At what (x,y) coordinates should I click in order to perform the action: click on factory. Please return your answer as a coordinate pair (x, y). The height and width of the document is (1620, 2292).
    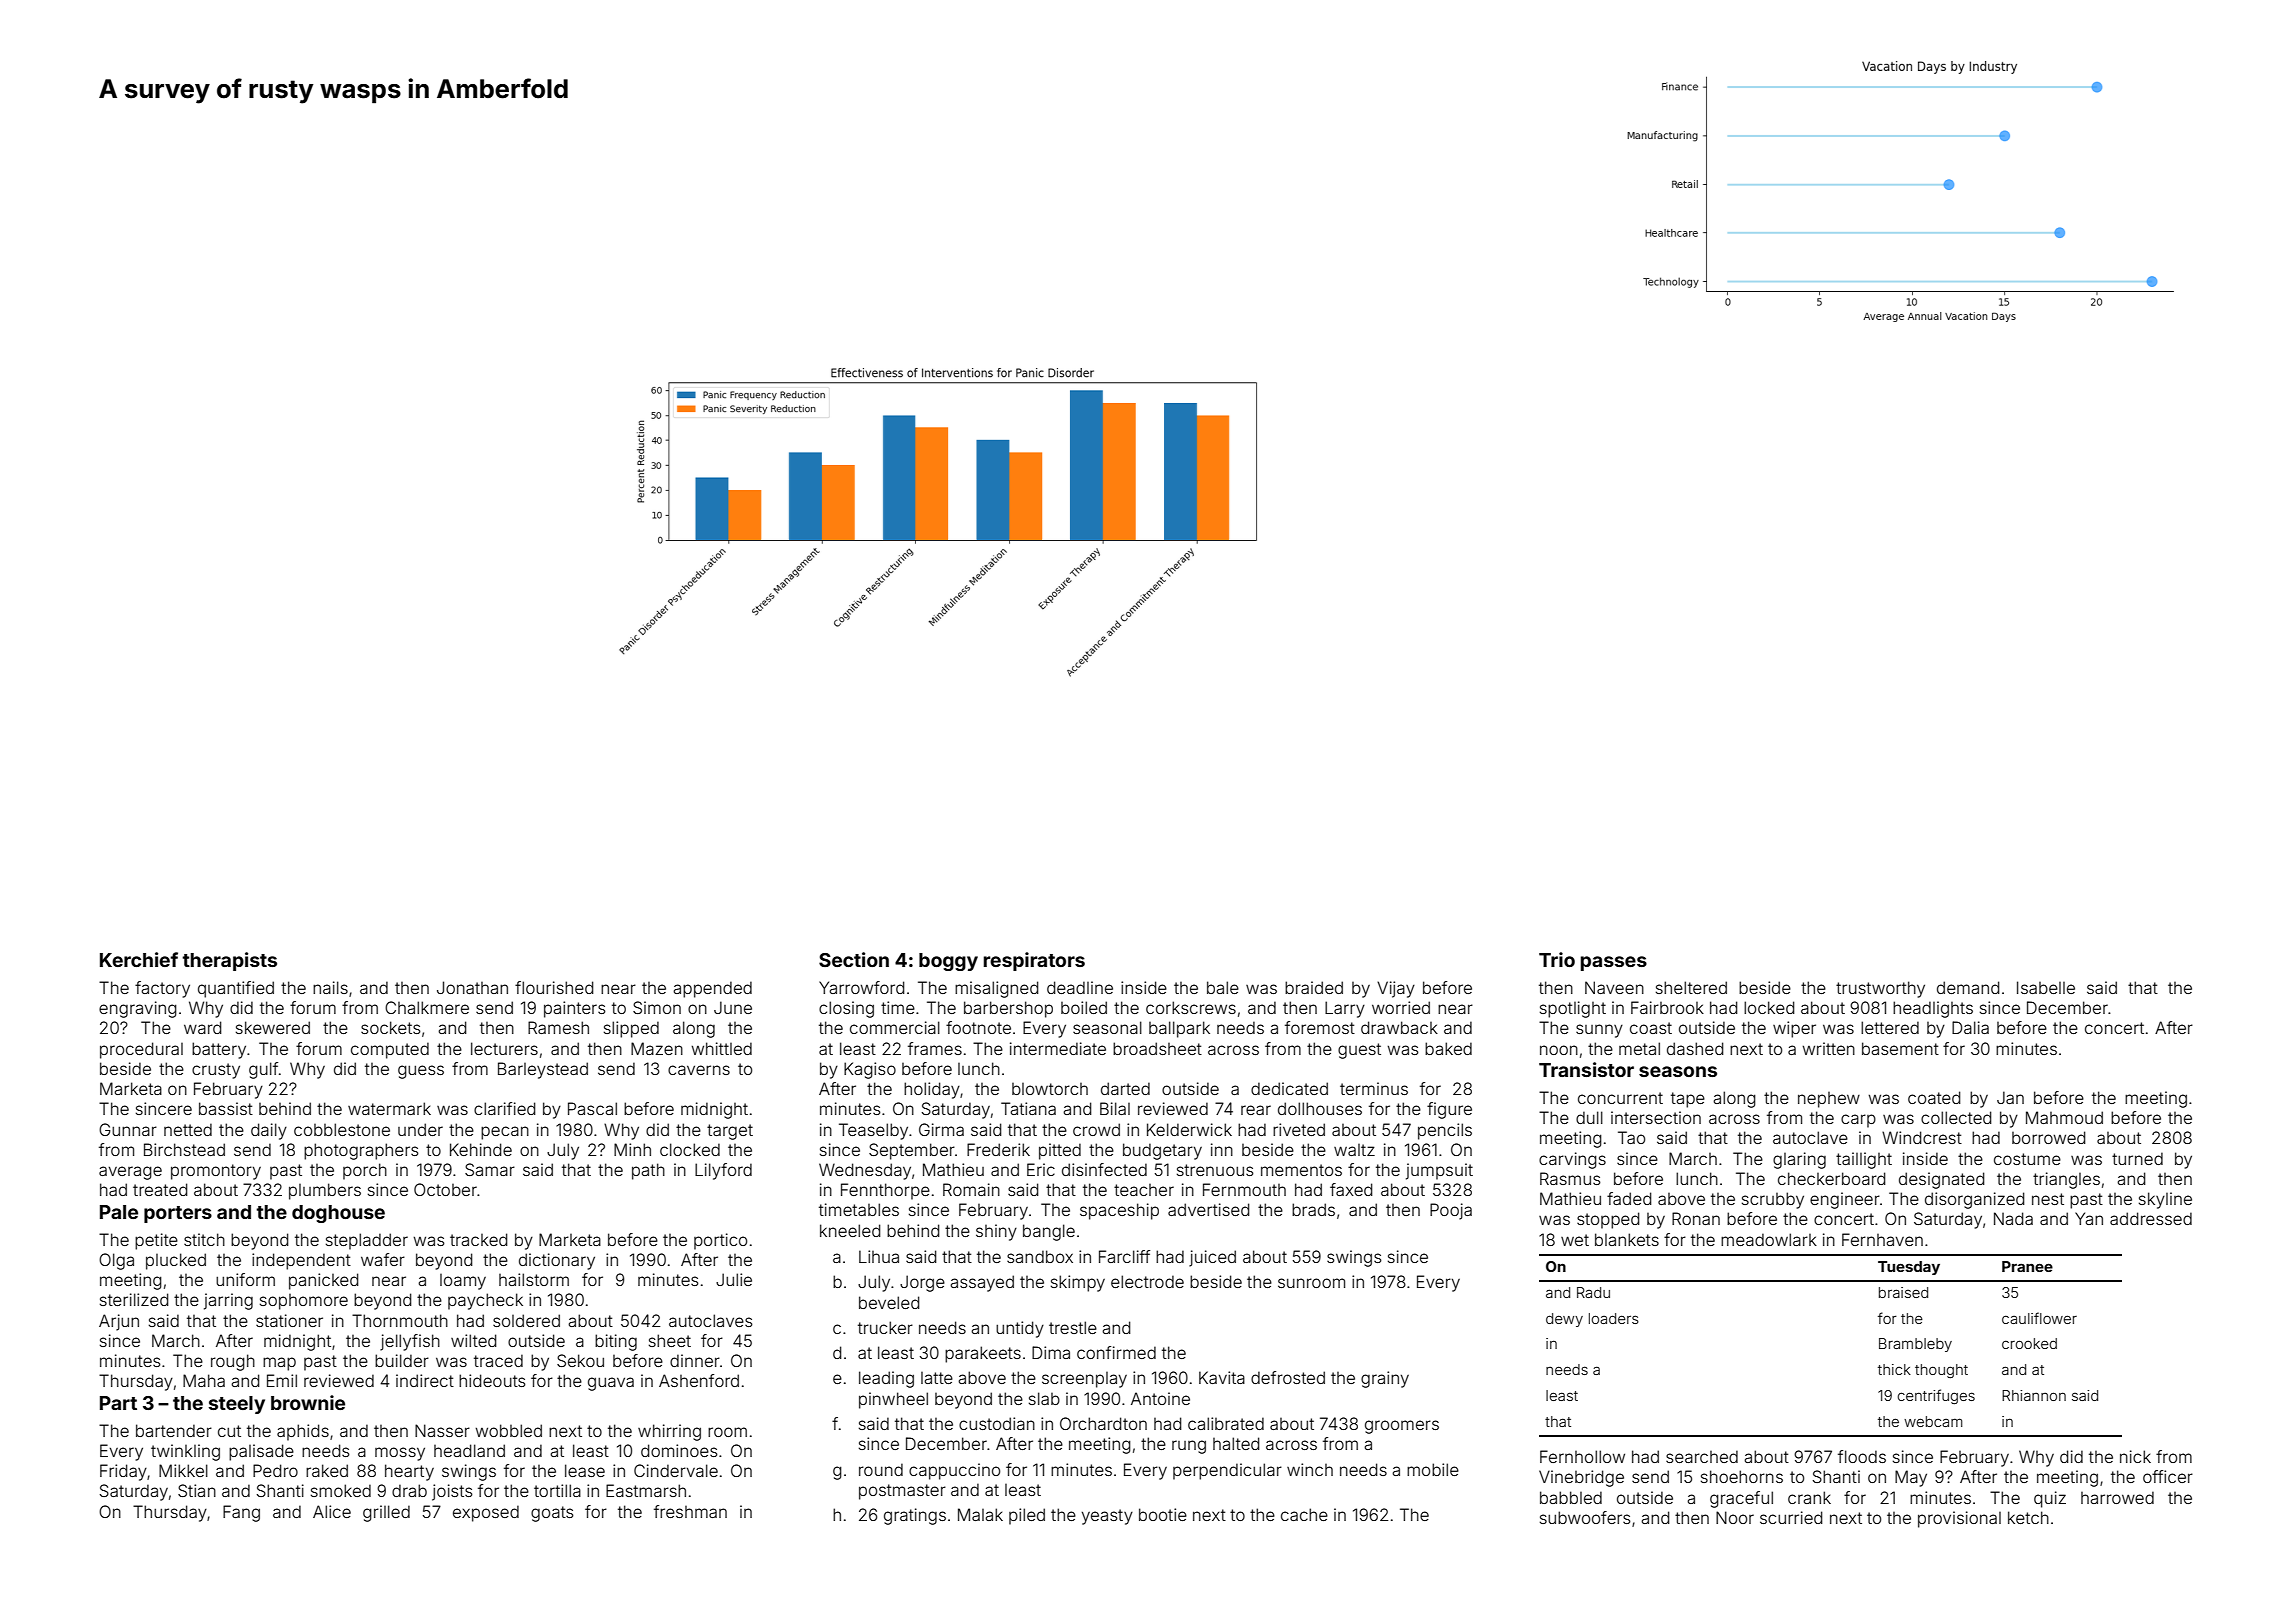
    Looking at the image, I should click on (162, 989).
